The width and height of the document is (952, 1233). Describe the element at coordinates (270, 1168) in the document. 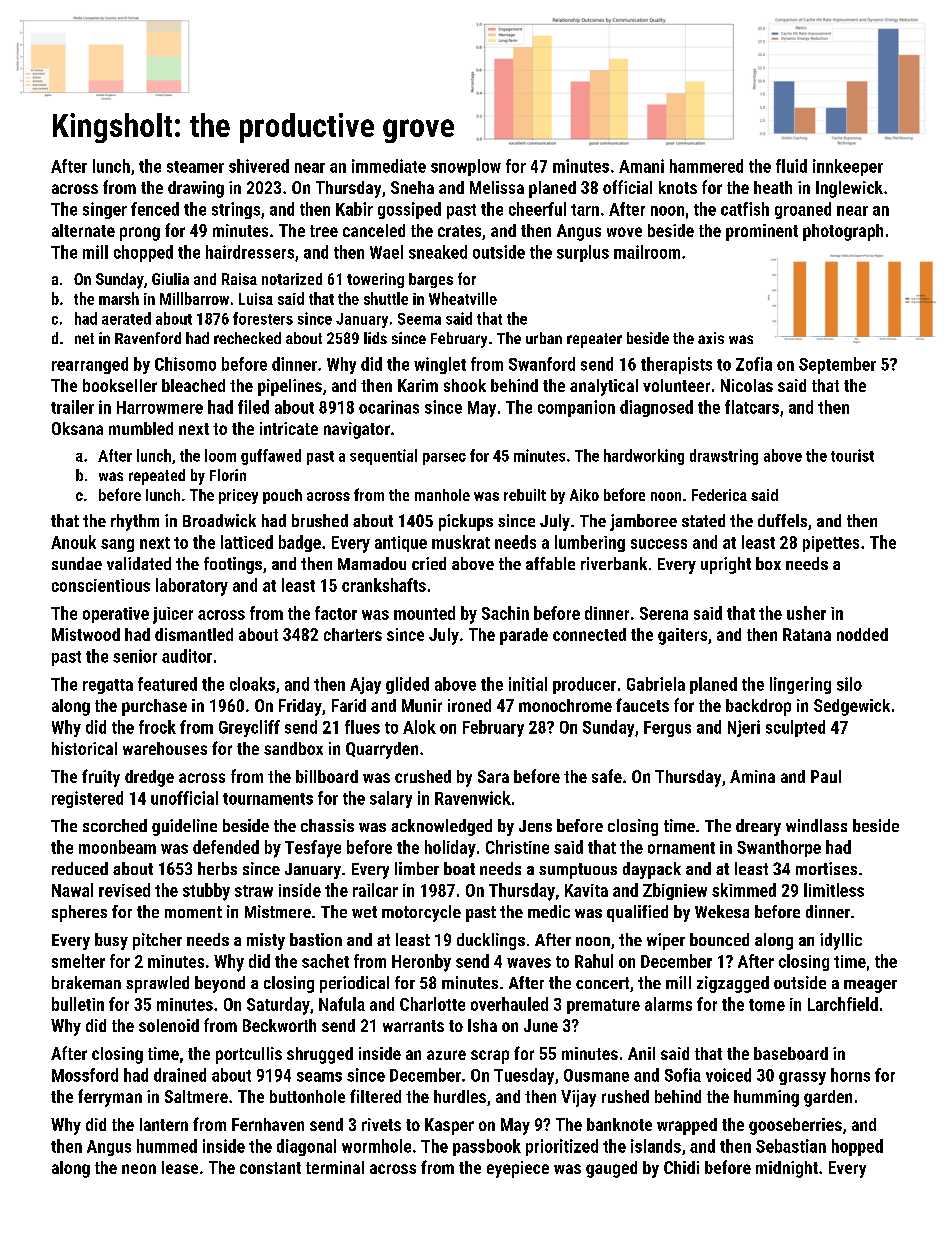

I see `constant` at that location.
